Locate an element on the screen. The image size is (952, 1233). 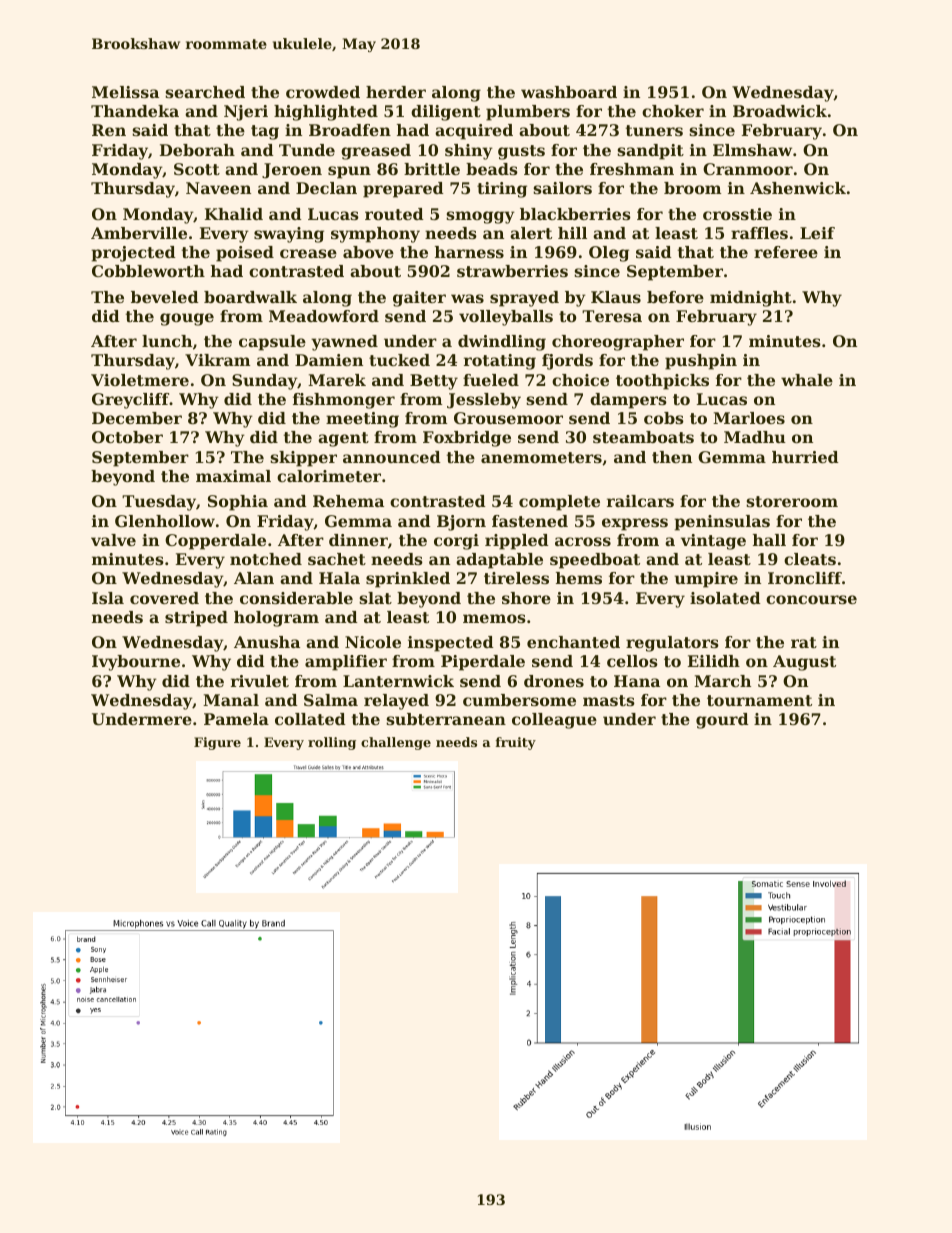
Ivybourne is located at coordinates (136, 663).
